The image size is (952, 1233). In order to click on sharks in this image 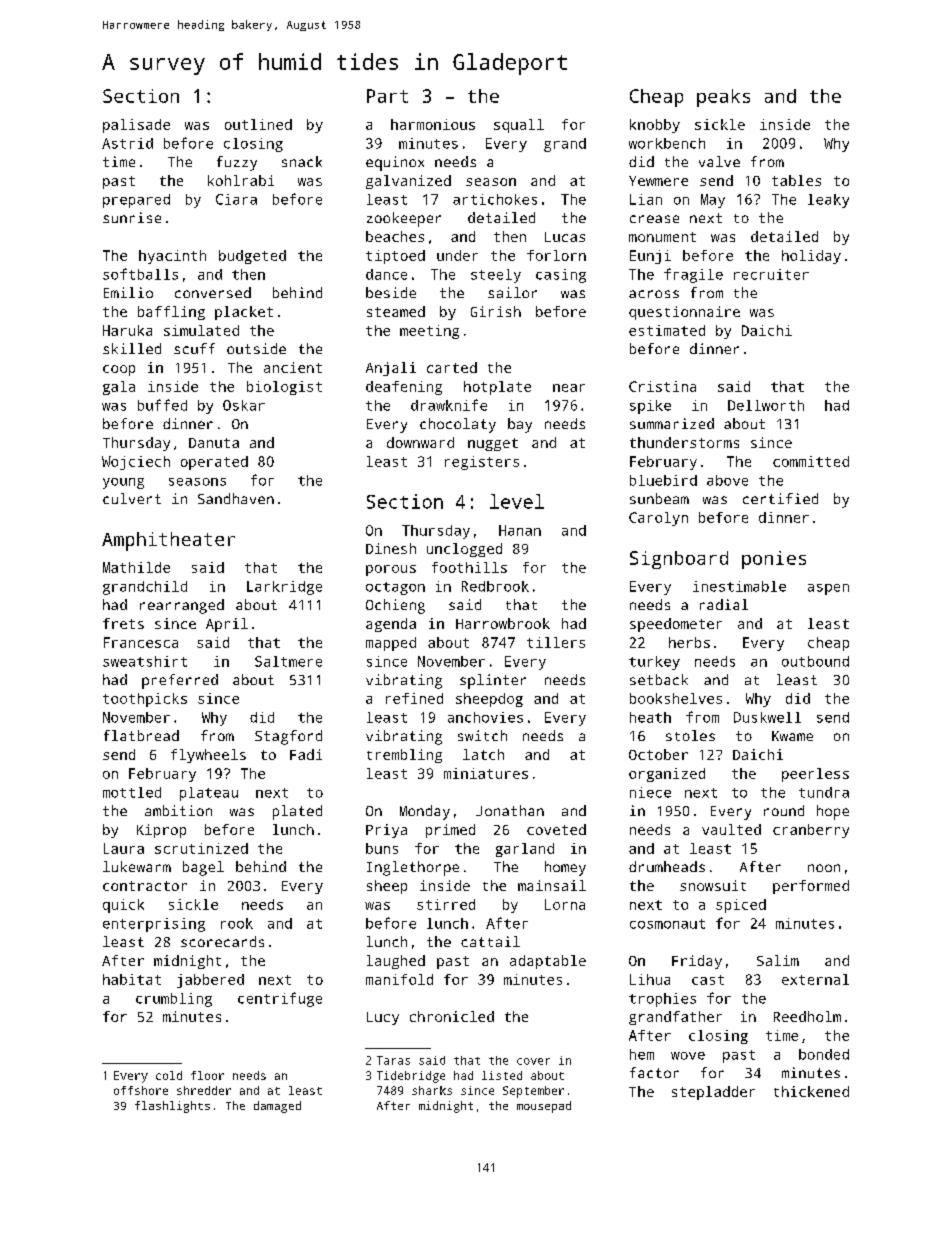, I will do `click(432, 1090)`.
